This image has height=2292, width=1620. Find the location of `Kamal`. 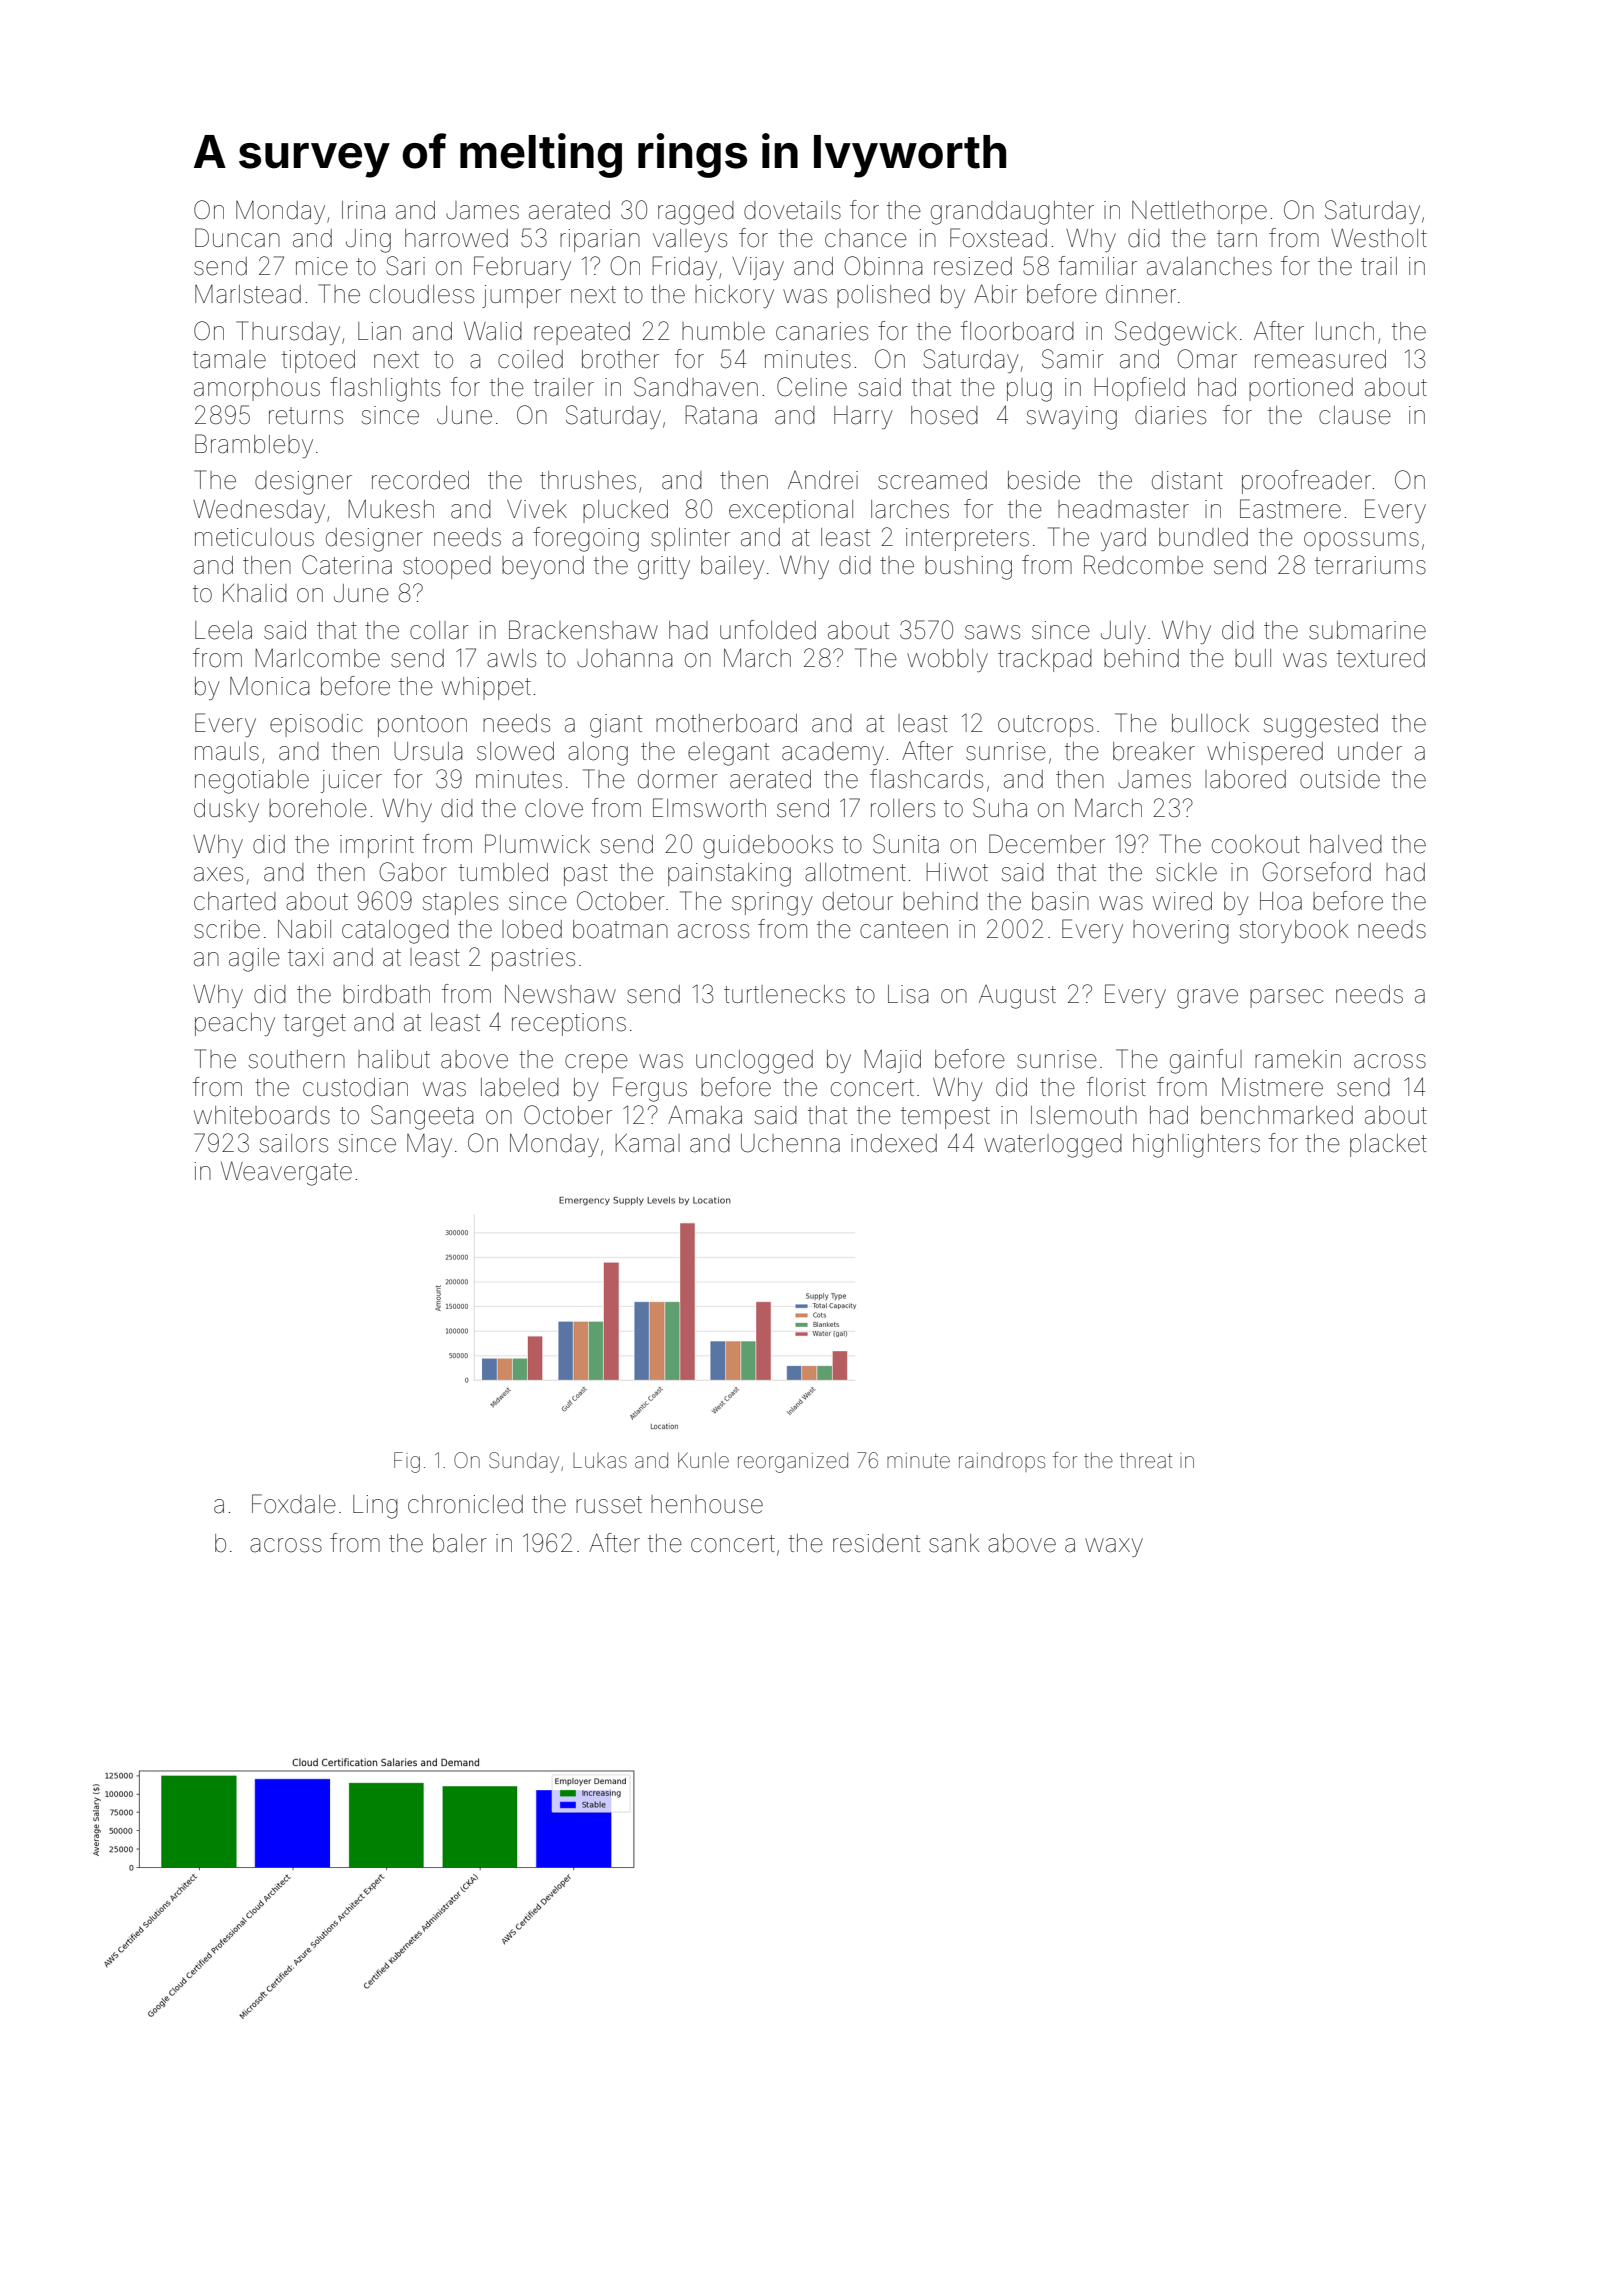

Kamal is located at coordinates (648, 1143).
